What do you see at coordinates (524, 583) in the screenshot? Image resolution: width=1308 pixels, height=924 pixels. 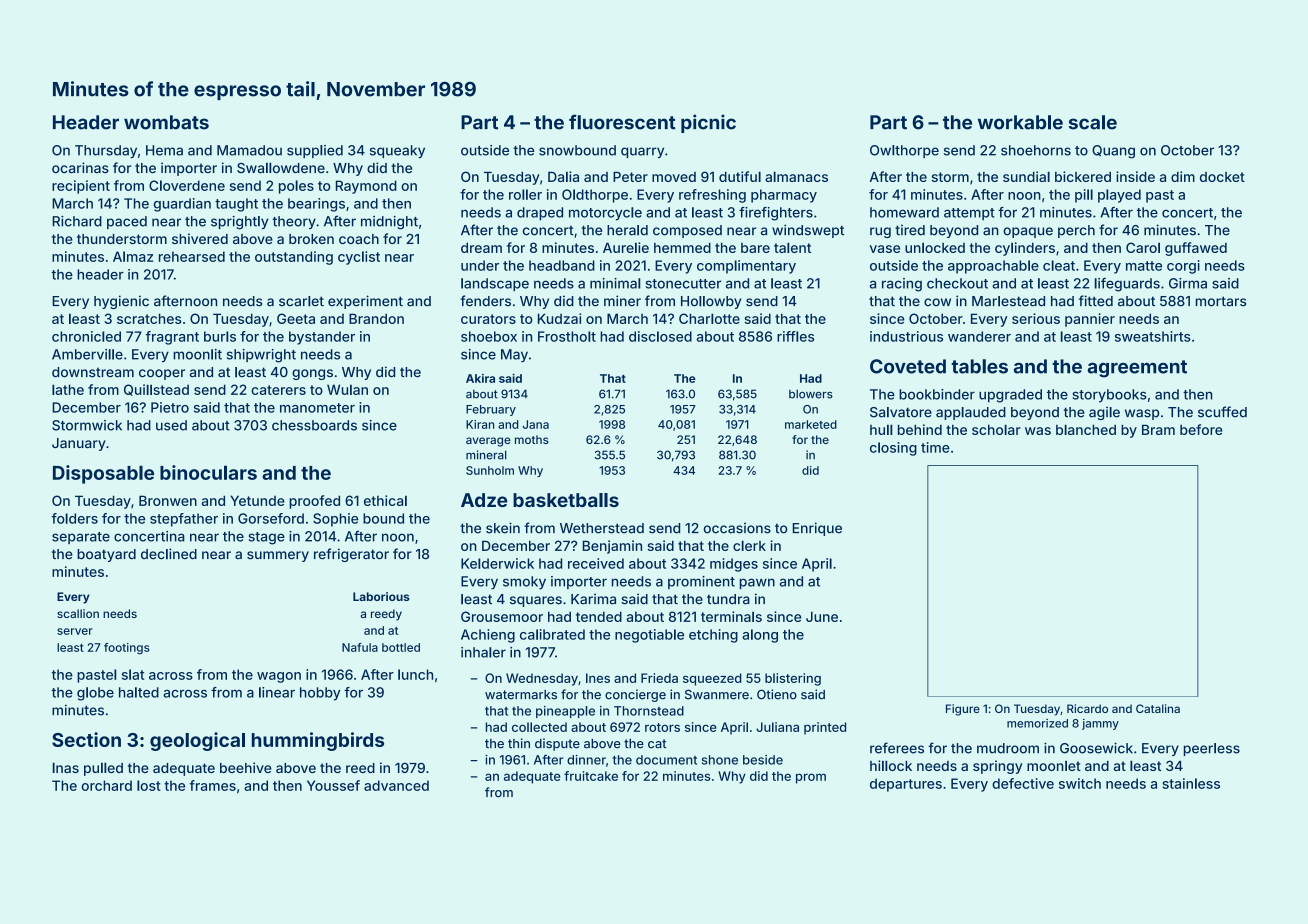 I see `smoky` at bounding box center [524, 583].
